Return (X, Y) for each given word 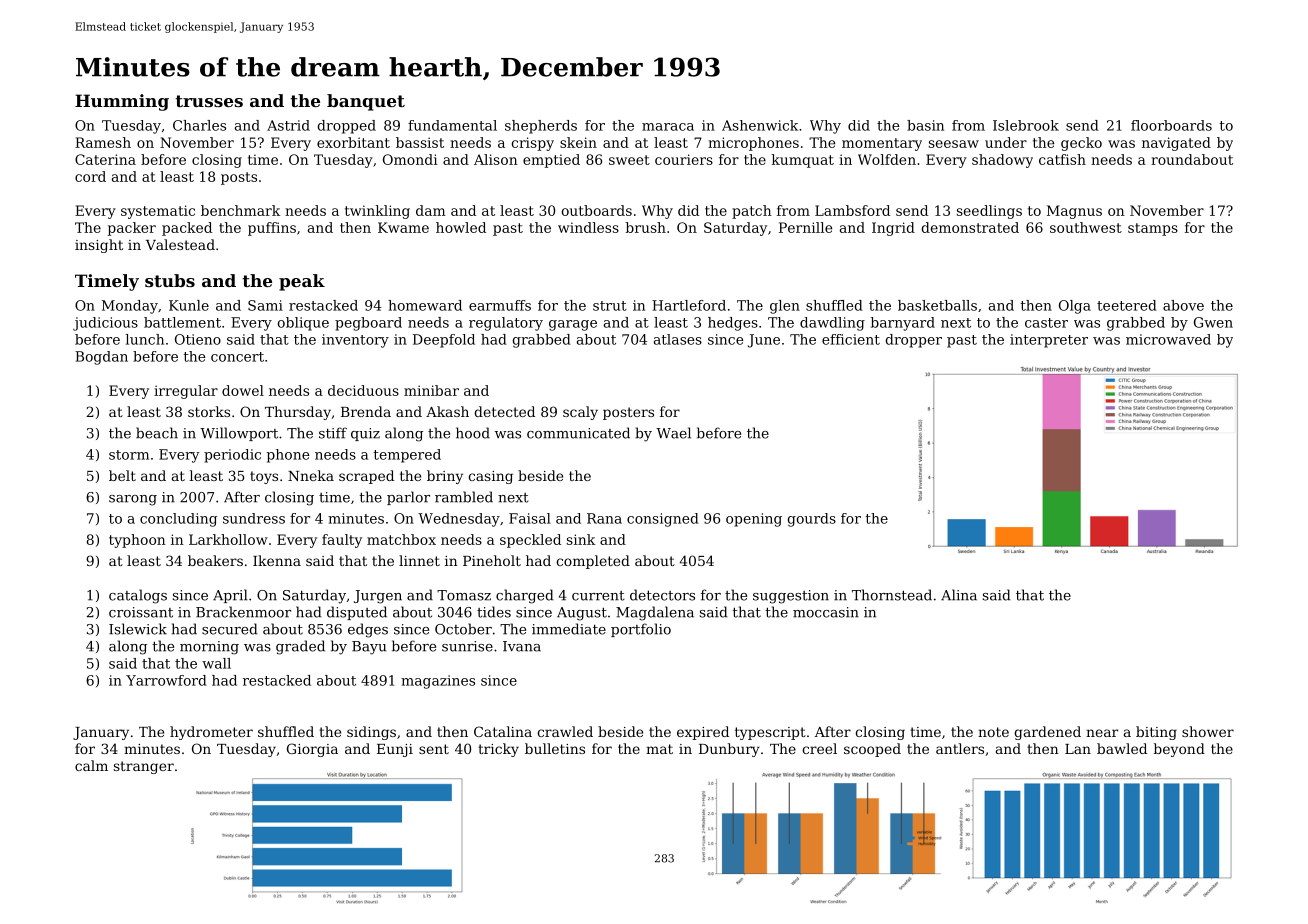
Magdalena (655, 613)
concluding (178, 520)
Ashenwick (760, 125)
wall (216, 663)
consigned (663, 520)
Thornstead (892, 595)
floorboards (1171, 125)
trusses (209, 101)
